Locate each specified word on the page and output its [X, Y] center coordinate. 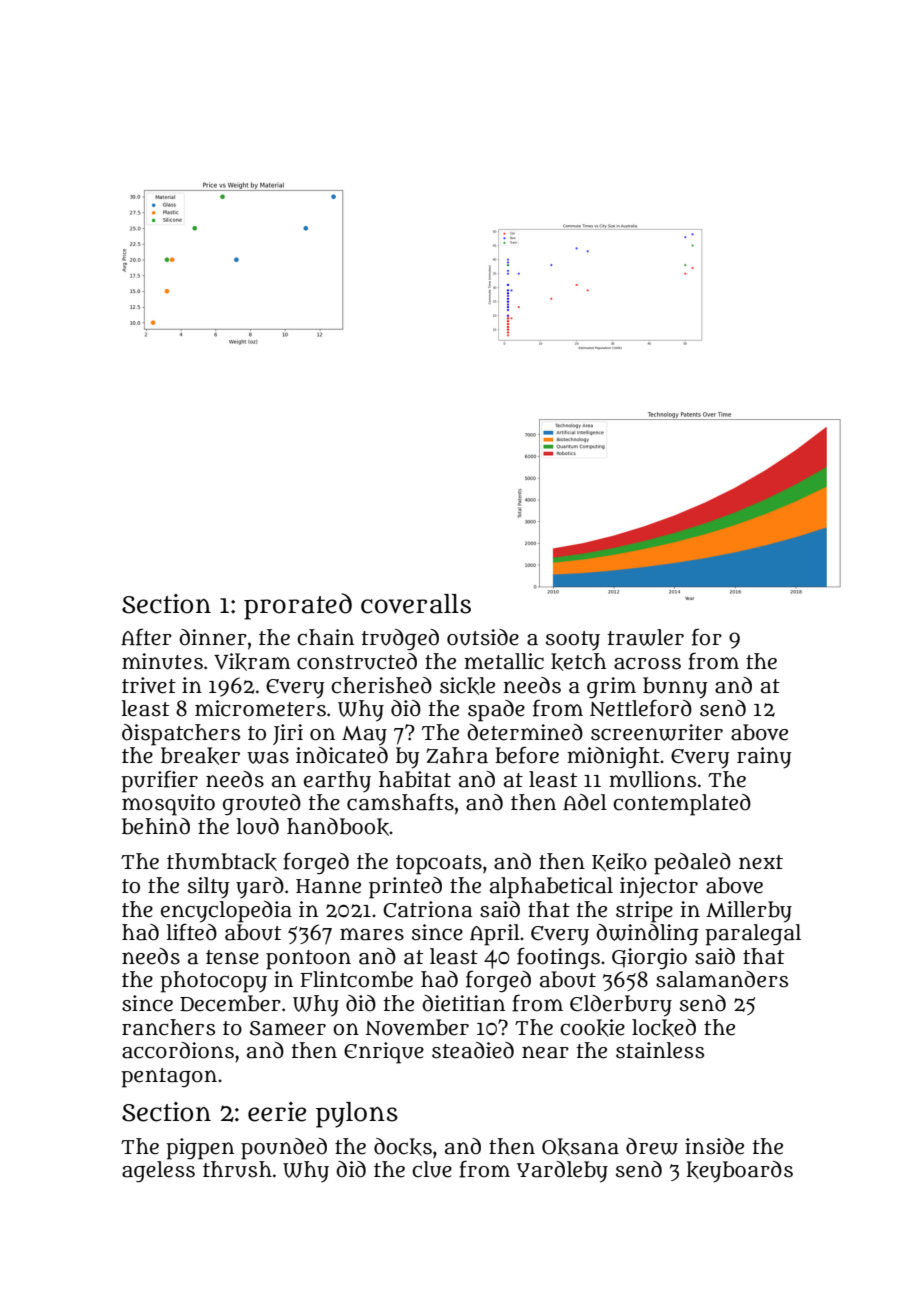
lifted [192, 932]
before [527, 755]
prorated [298, 606]
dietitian [463, 1003]
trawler [646, 637]
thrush [237, 1169]
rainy [764, 758]
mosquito [168, 805]
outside [483, 637]
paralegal [753, 935]
